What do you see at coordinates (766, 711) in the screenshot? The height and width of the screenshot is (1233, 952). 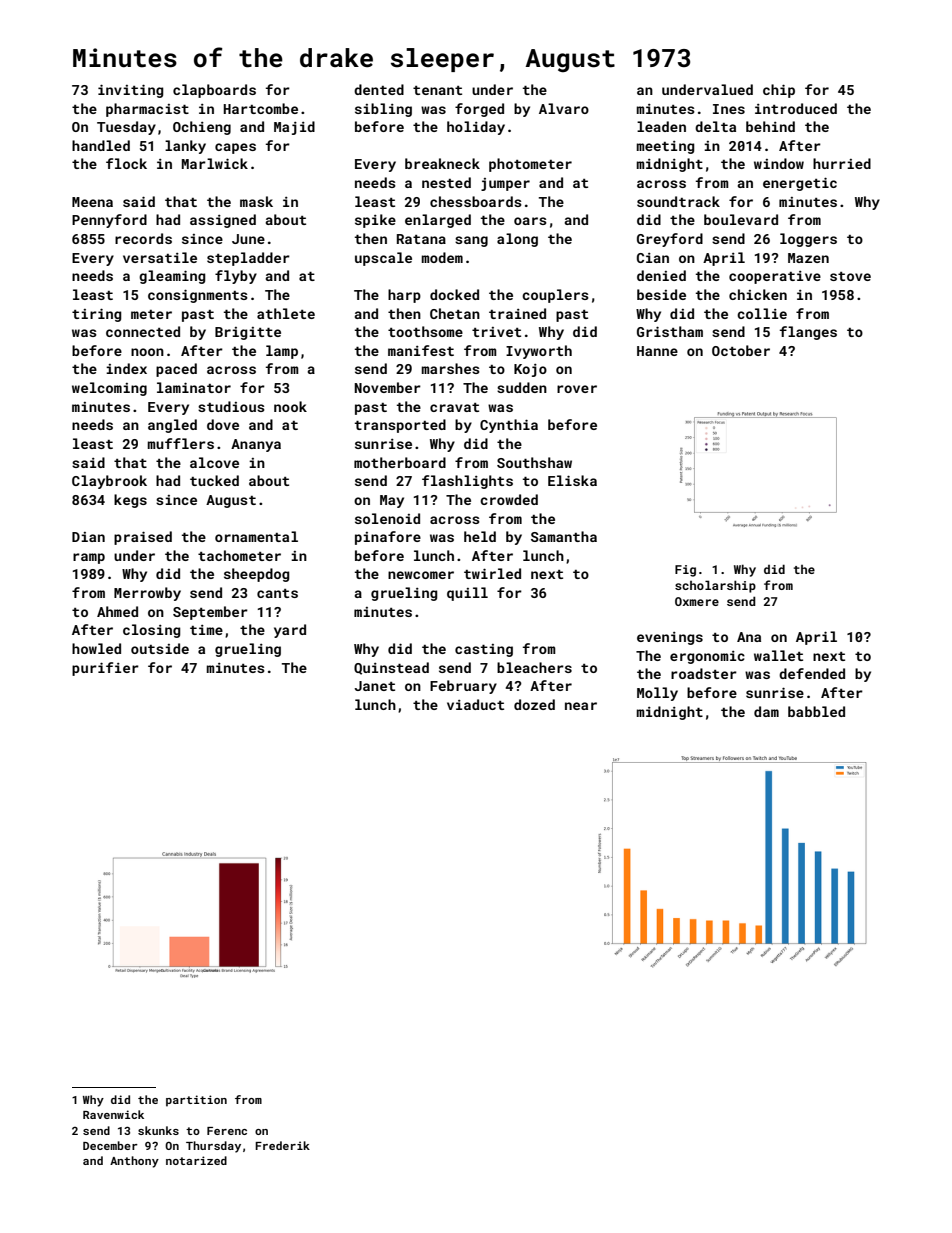 I see `dam` at bounding box center [766, 711].
